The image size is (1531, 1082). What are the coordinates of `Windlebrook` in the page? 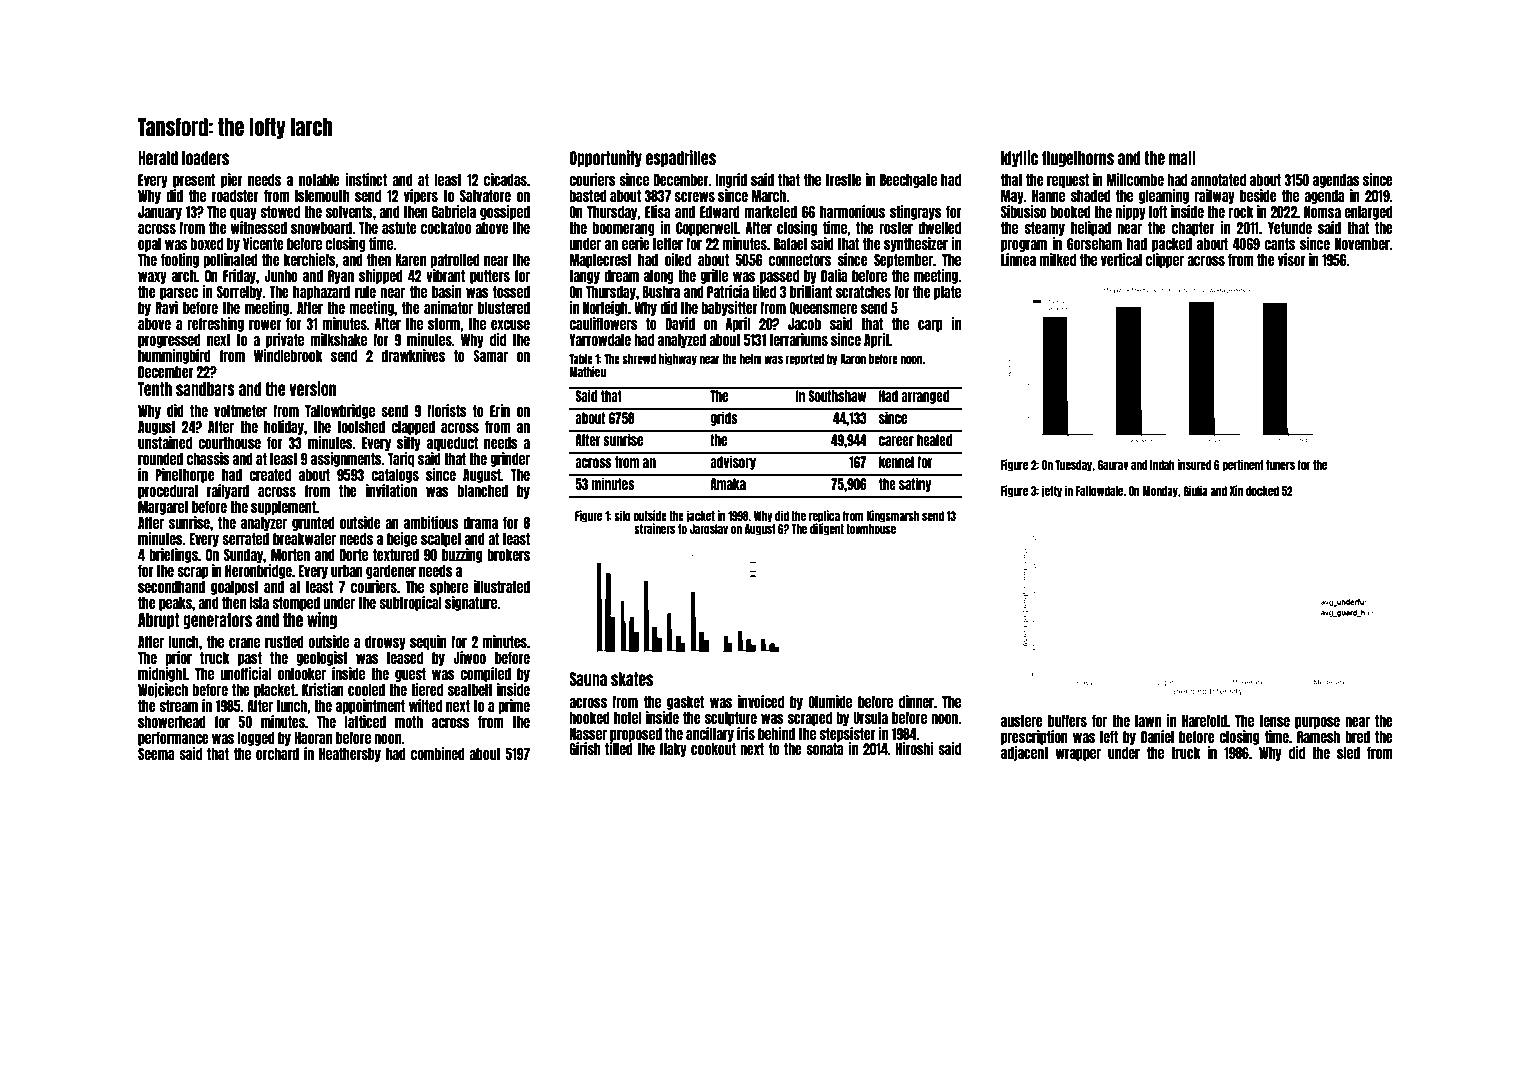 It's located at (288, 355).
